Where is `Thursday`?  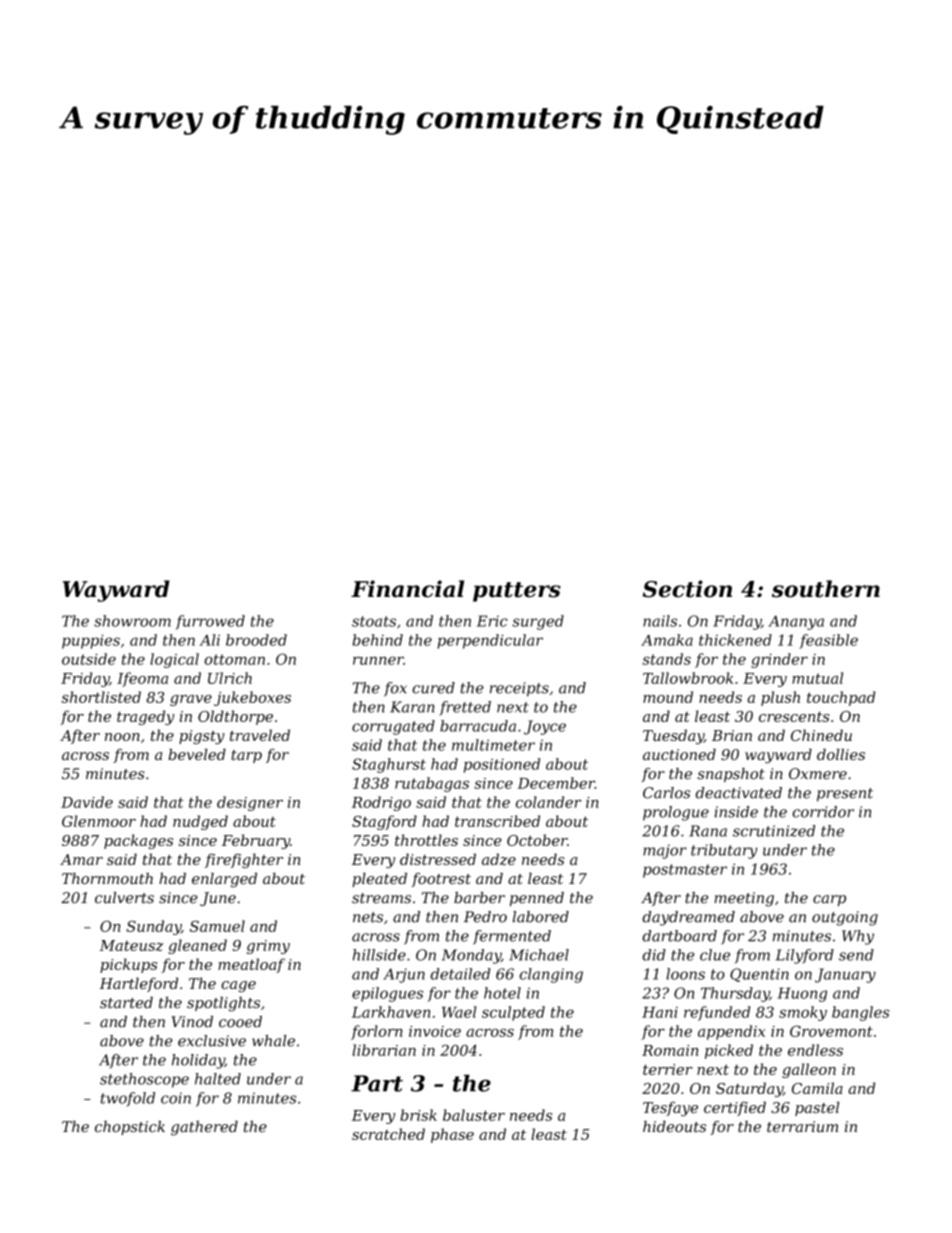
Thursday is located at coordinates (735, 994).
